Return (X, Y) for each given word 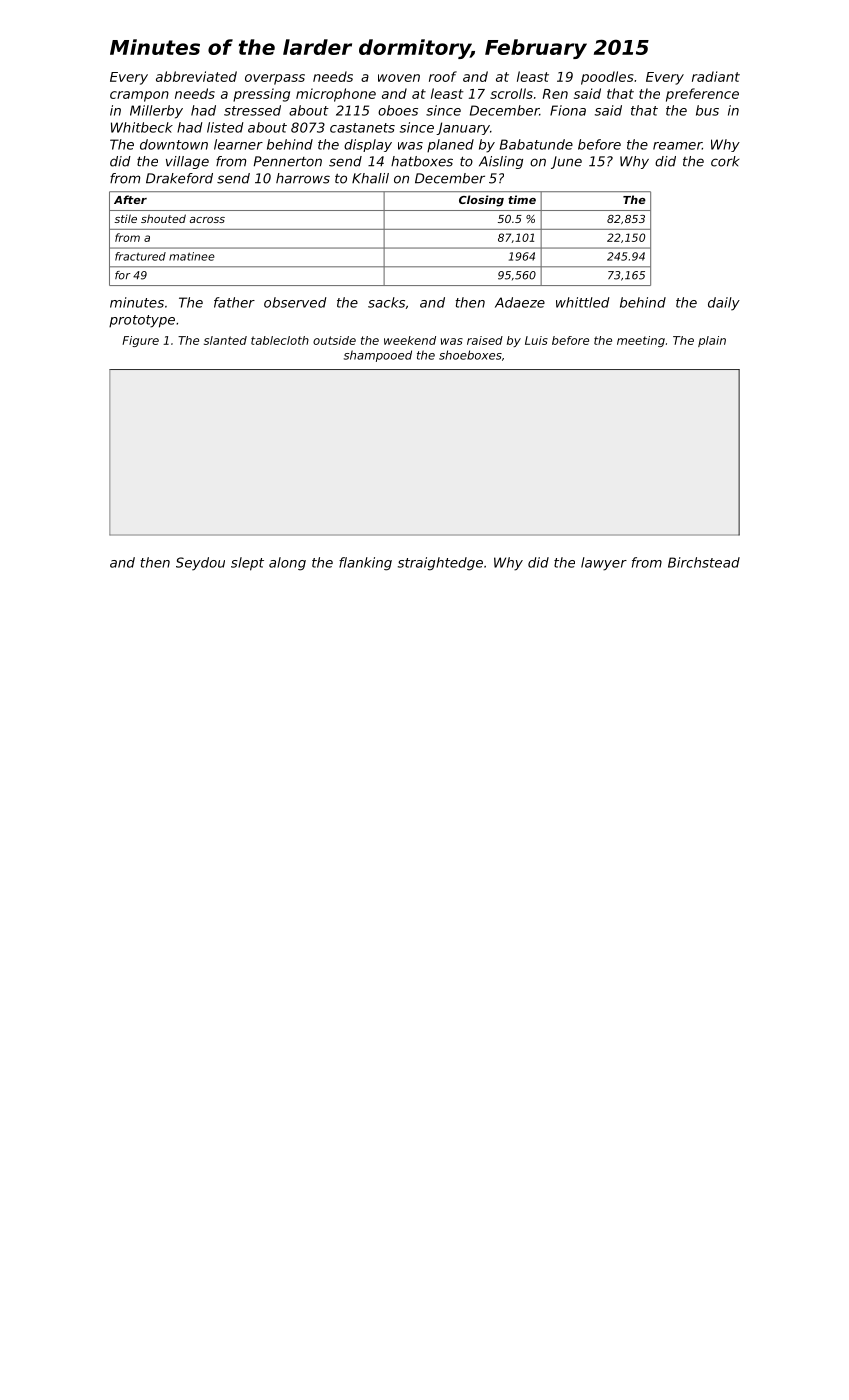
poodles (607, 78)
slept (247, 564)
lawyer (604, 564)
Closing (481, 201)
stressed (252, 110)
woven (399, 78)
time (522, 199)
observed (295, 302)
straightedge (440, 564)
